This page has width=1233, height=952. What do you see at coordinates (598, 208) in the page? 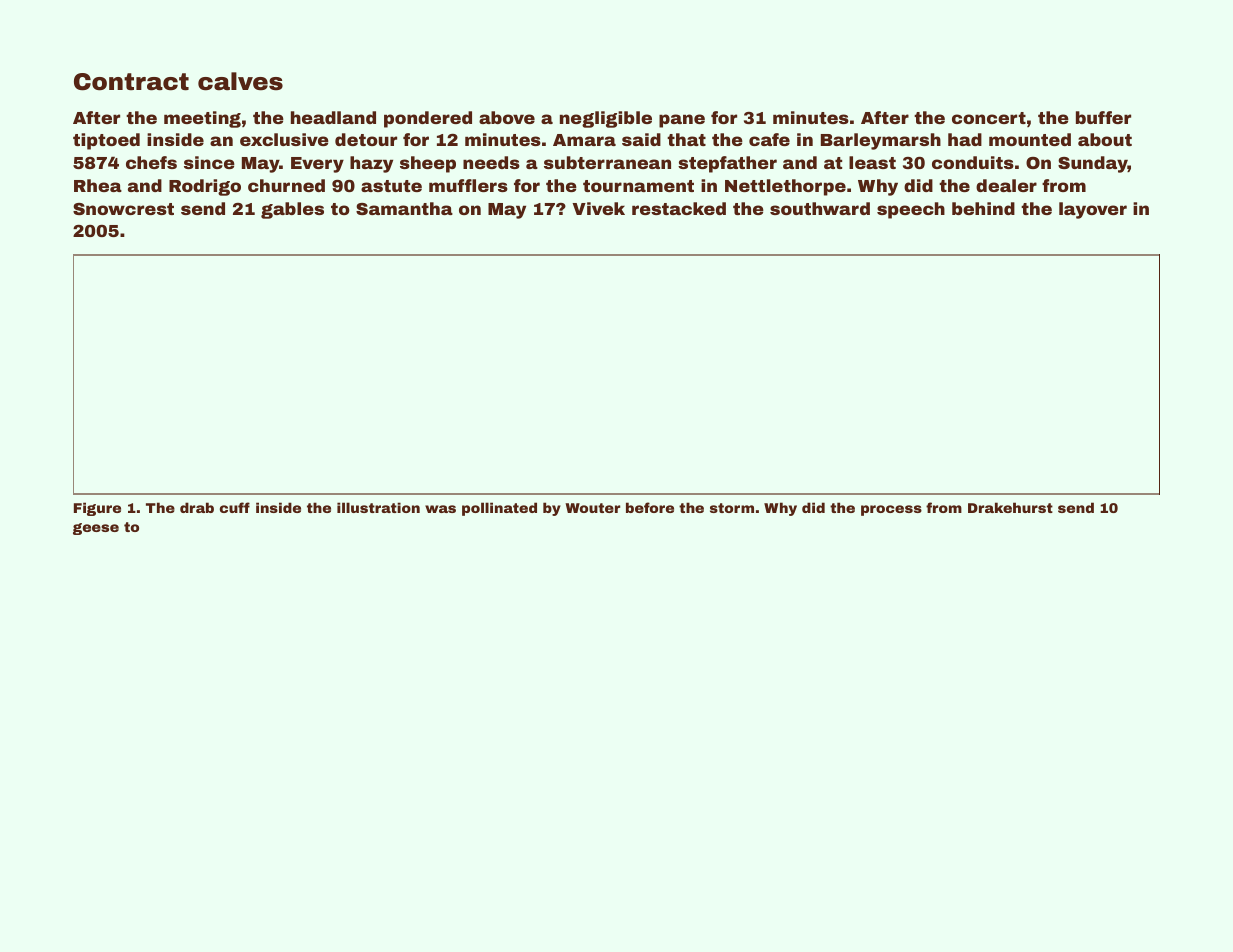
I see `Vivek` at bounding box center [598, 208].
